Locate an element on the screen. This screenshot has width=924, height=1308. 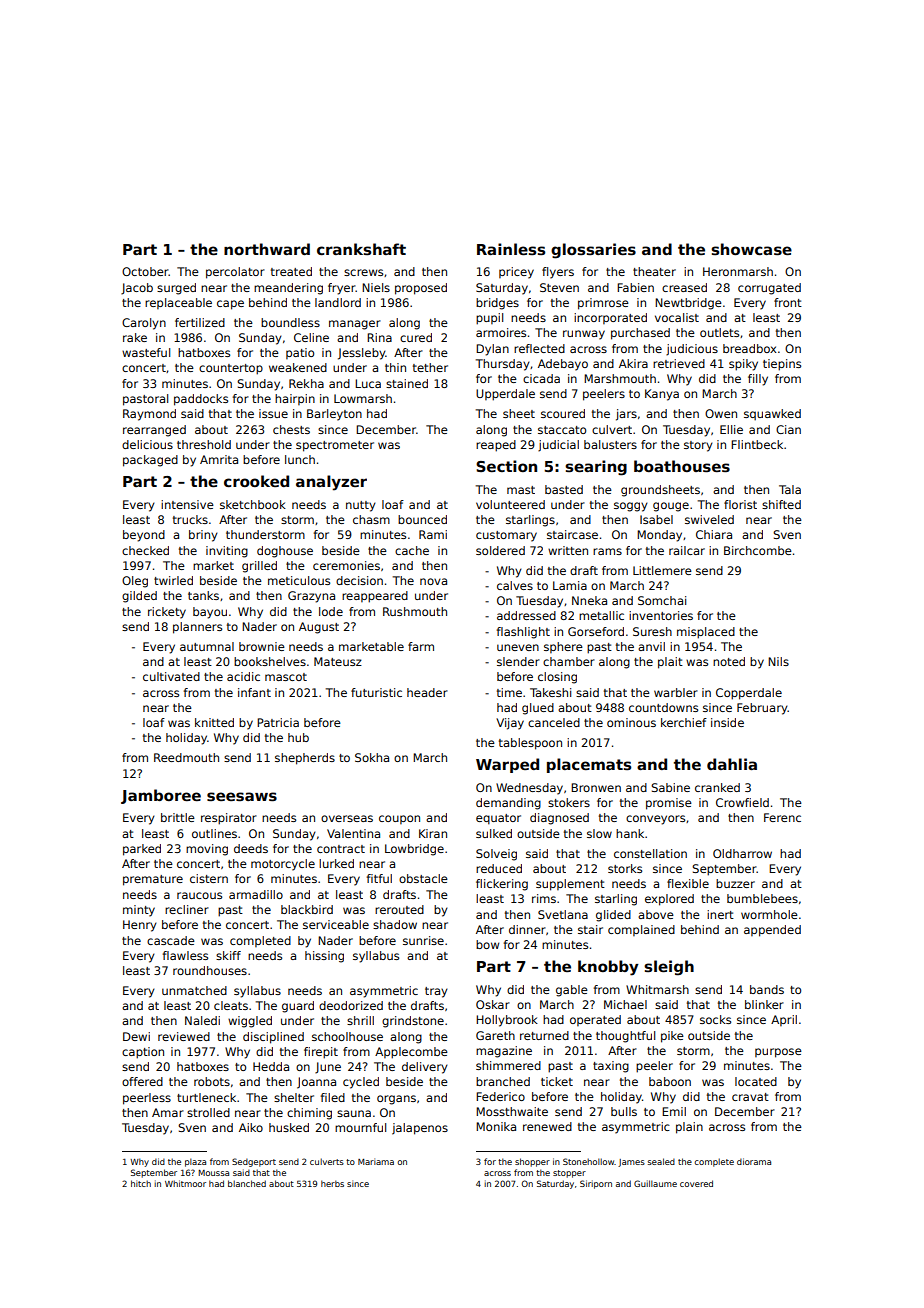
showcase is located at coordinates (751, 249).
